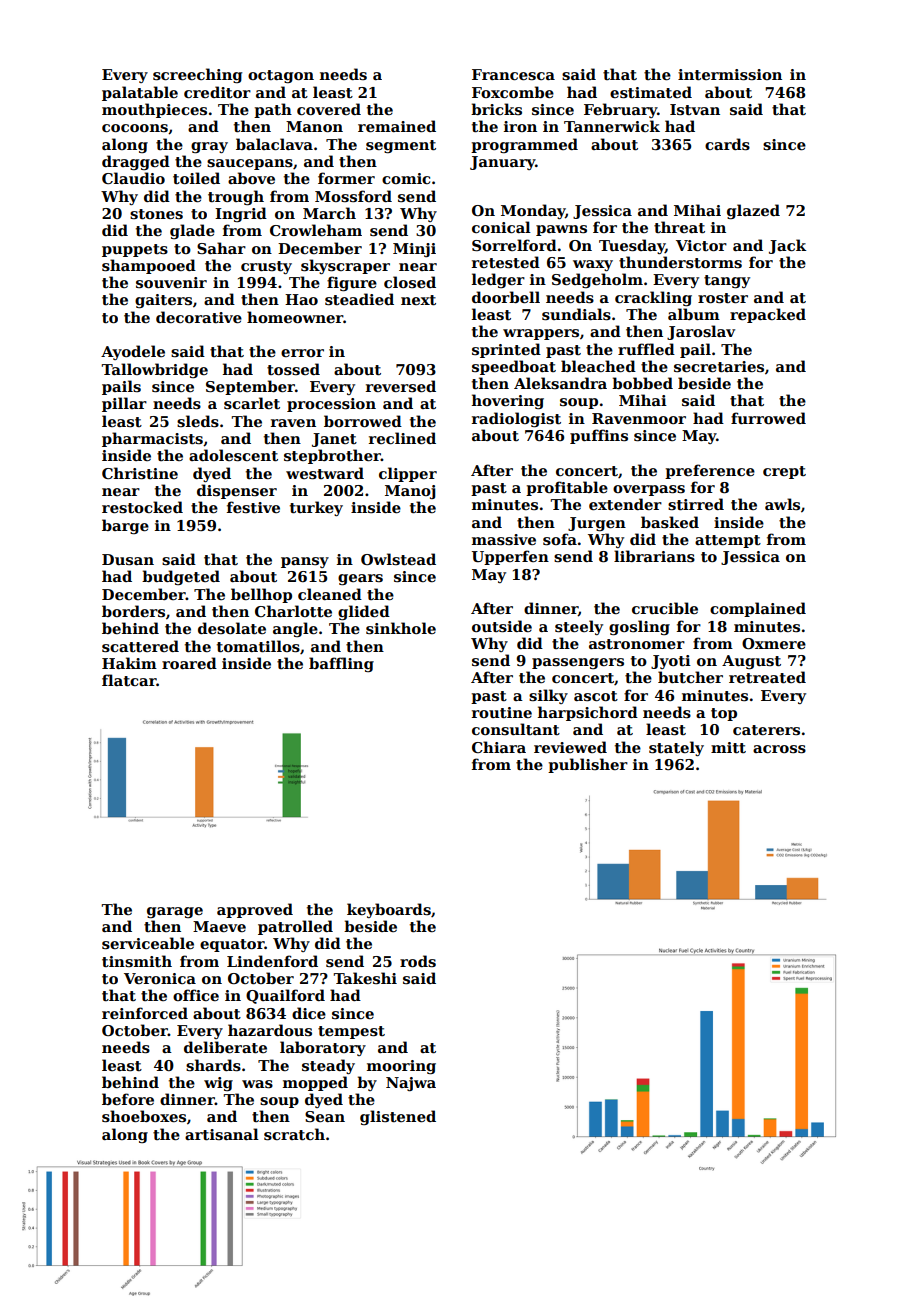 The height and width of the screenshot is (1316, 908). What do you see at coordinates (570, 747) in the screenshot?
I see `reviewed` at bounding box center [570, 747].
